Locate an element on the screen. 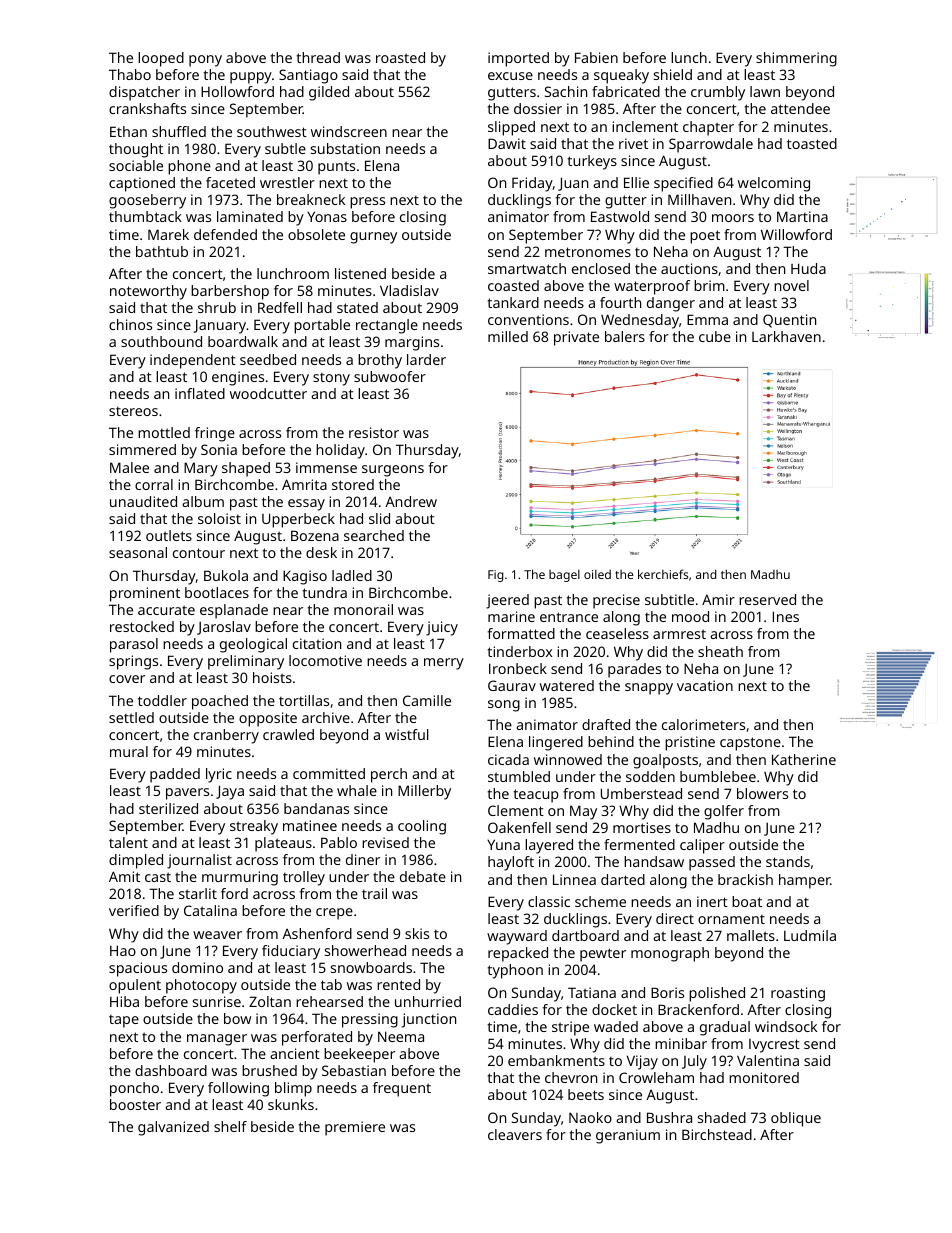 Image resolution: width=952 pixels, height=1233 pixels. kerchiefs is located at coordinates (663, 574).
